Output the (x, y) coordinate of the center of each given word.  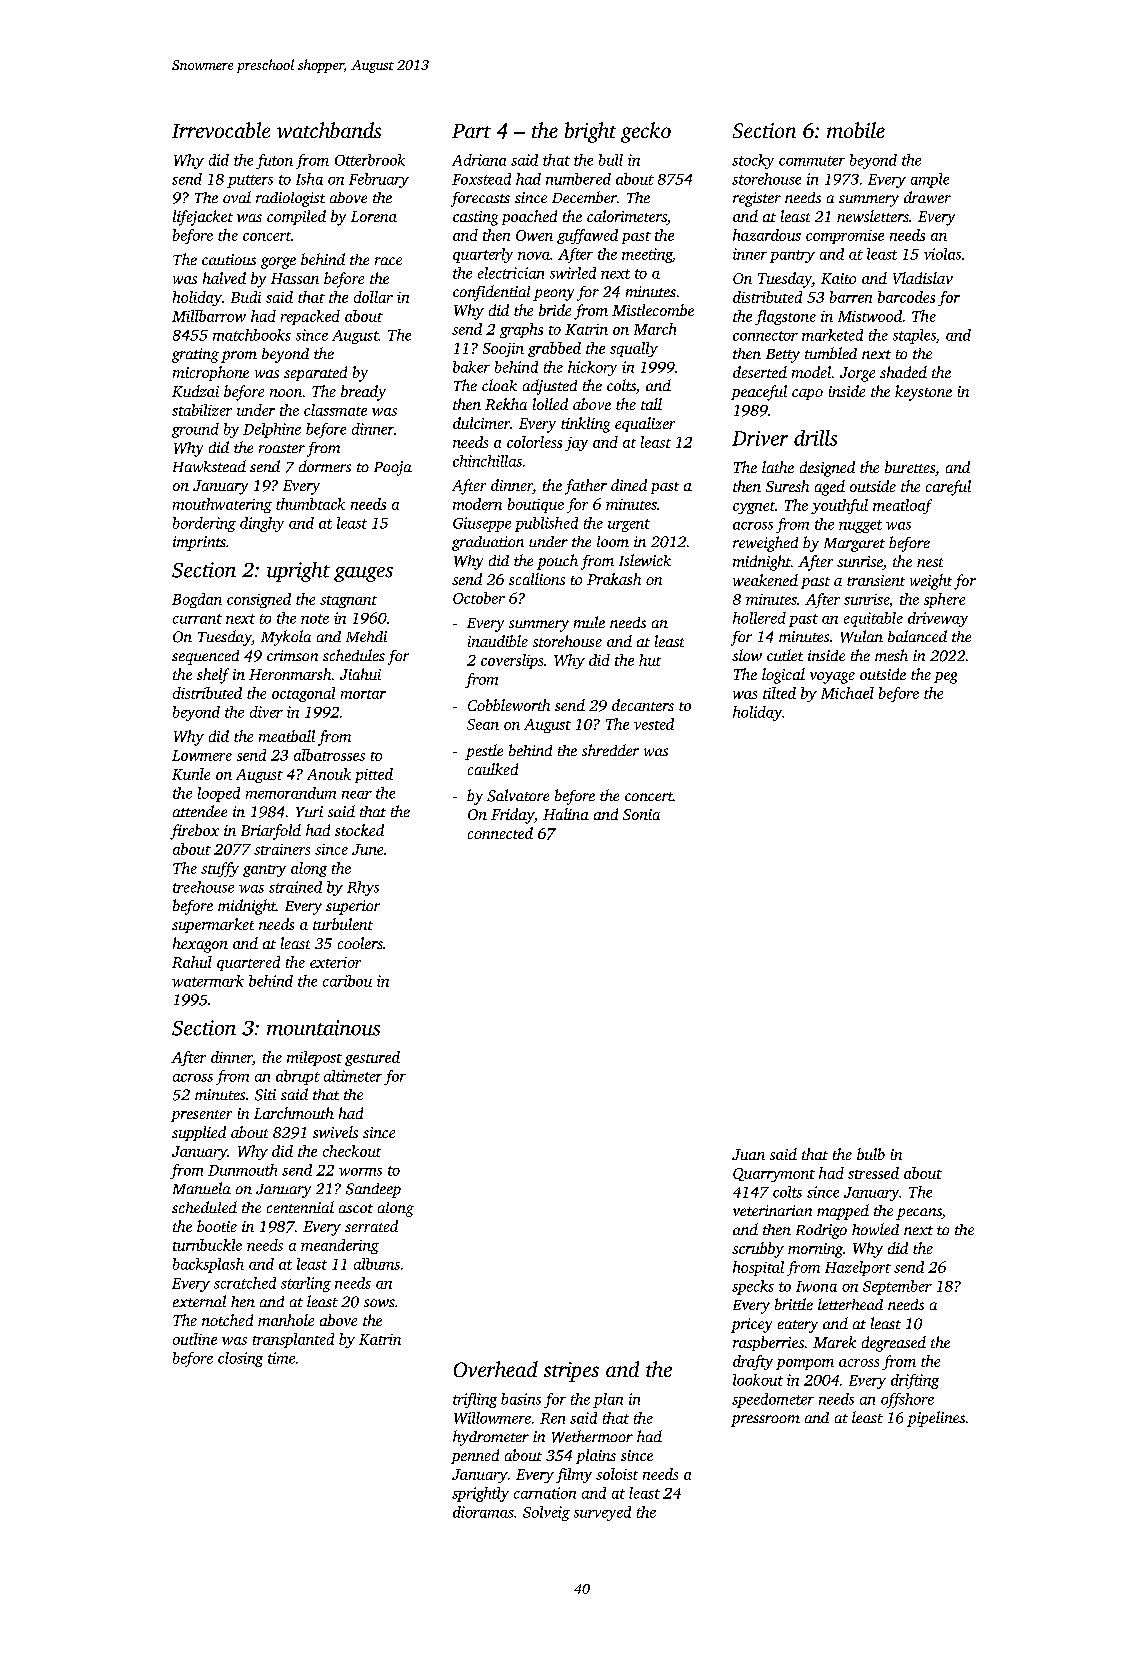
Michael (847, 693)
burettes (910, 467)
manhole (286, 1320)
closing (240, 1359)
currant (197, 619)
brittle (794, 1304)
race (388, 261)
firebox (194, 832)
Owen (534, 235)
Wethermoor (592, 1436)
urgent (629, 525)
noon (286, 393)
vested (654, 724)
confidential (491, 293)
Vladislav (923, 278)
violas (942, 254)
